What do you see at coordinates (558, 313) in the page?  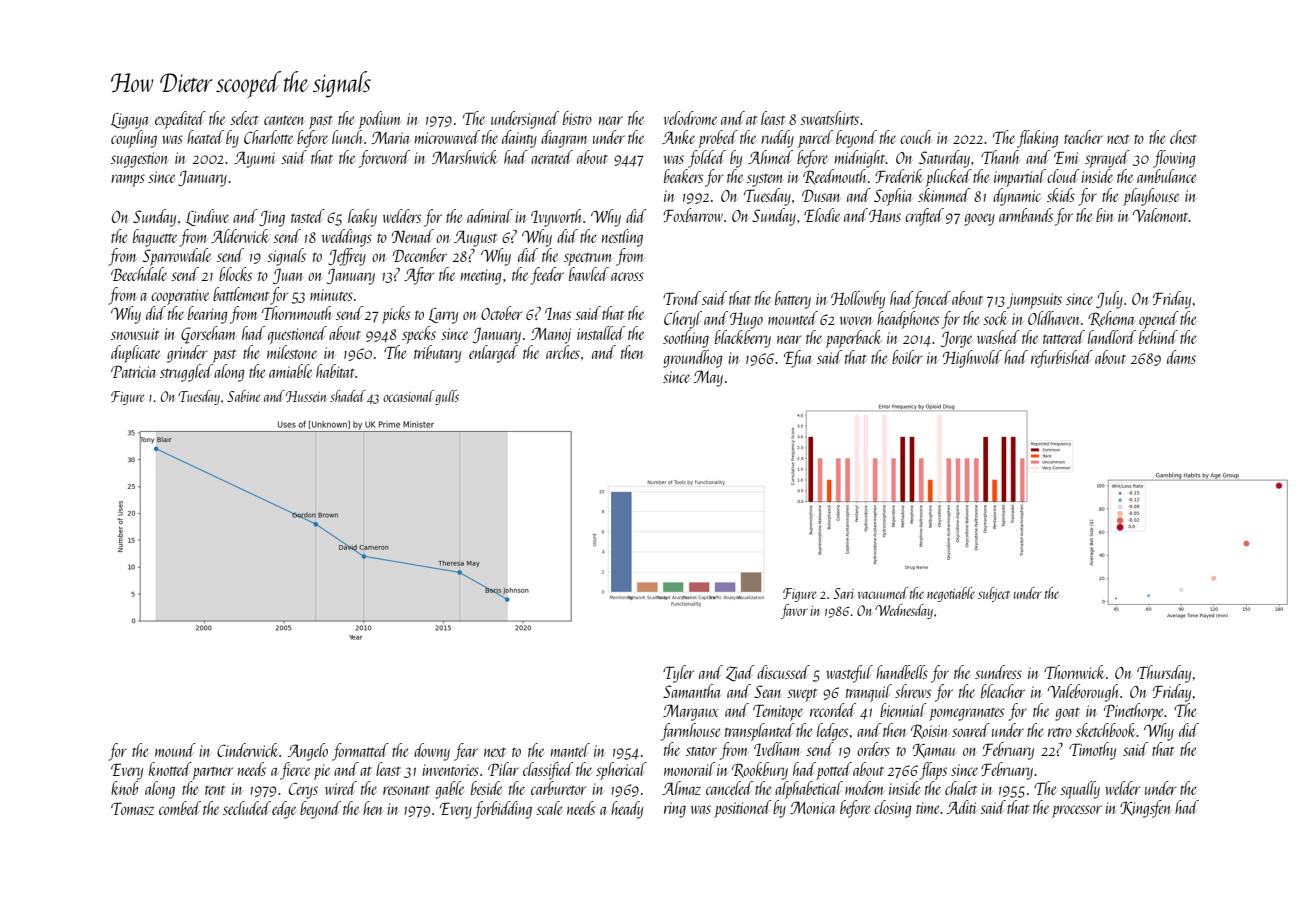 I see `Inas` at bounding box center [558, 313].
